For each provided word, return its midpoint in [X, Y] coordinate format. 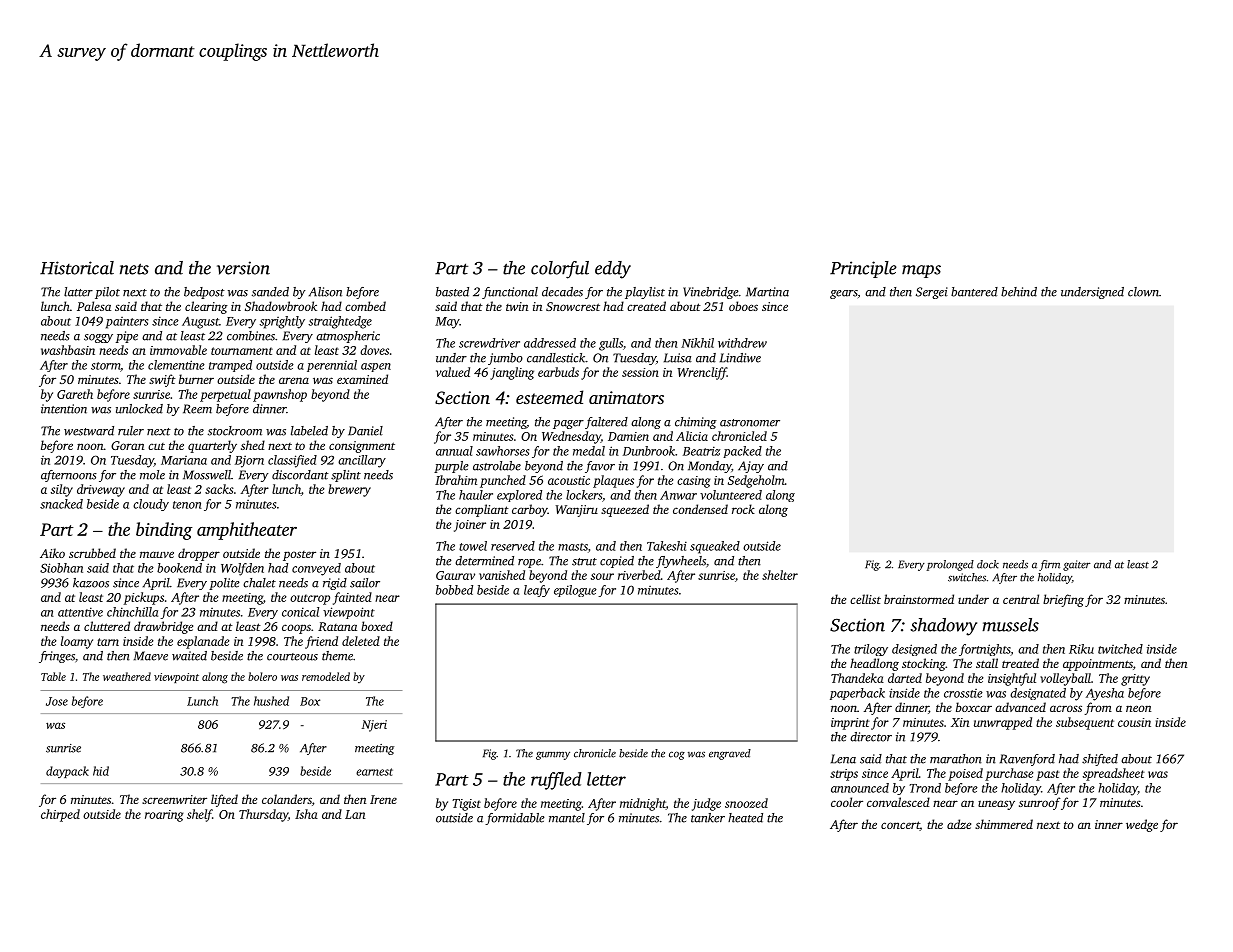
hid [101, 771]
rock [743, 509]
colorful [560, 270]
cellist [865, 599]
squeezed [625, 510]
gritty [1135, 680]
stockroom [235, 431]
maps [921, 271]
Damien [628, 436]
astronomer [750, 423]
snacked [61, 504]
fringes [57, 657]
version [243, 268]
